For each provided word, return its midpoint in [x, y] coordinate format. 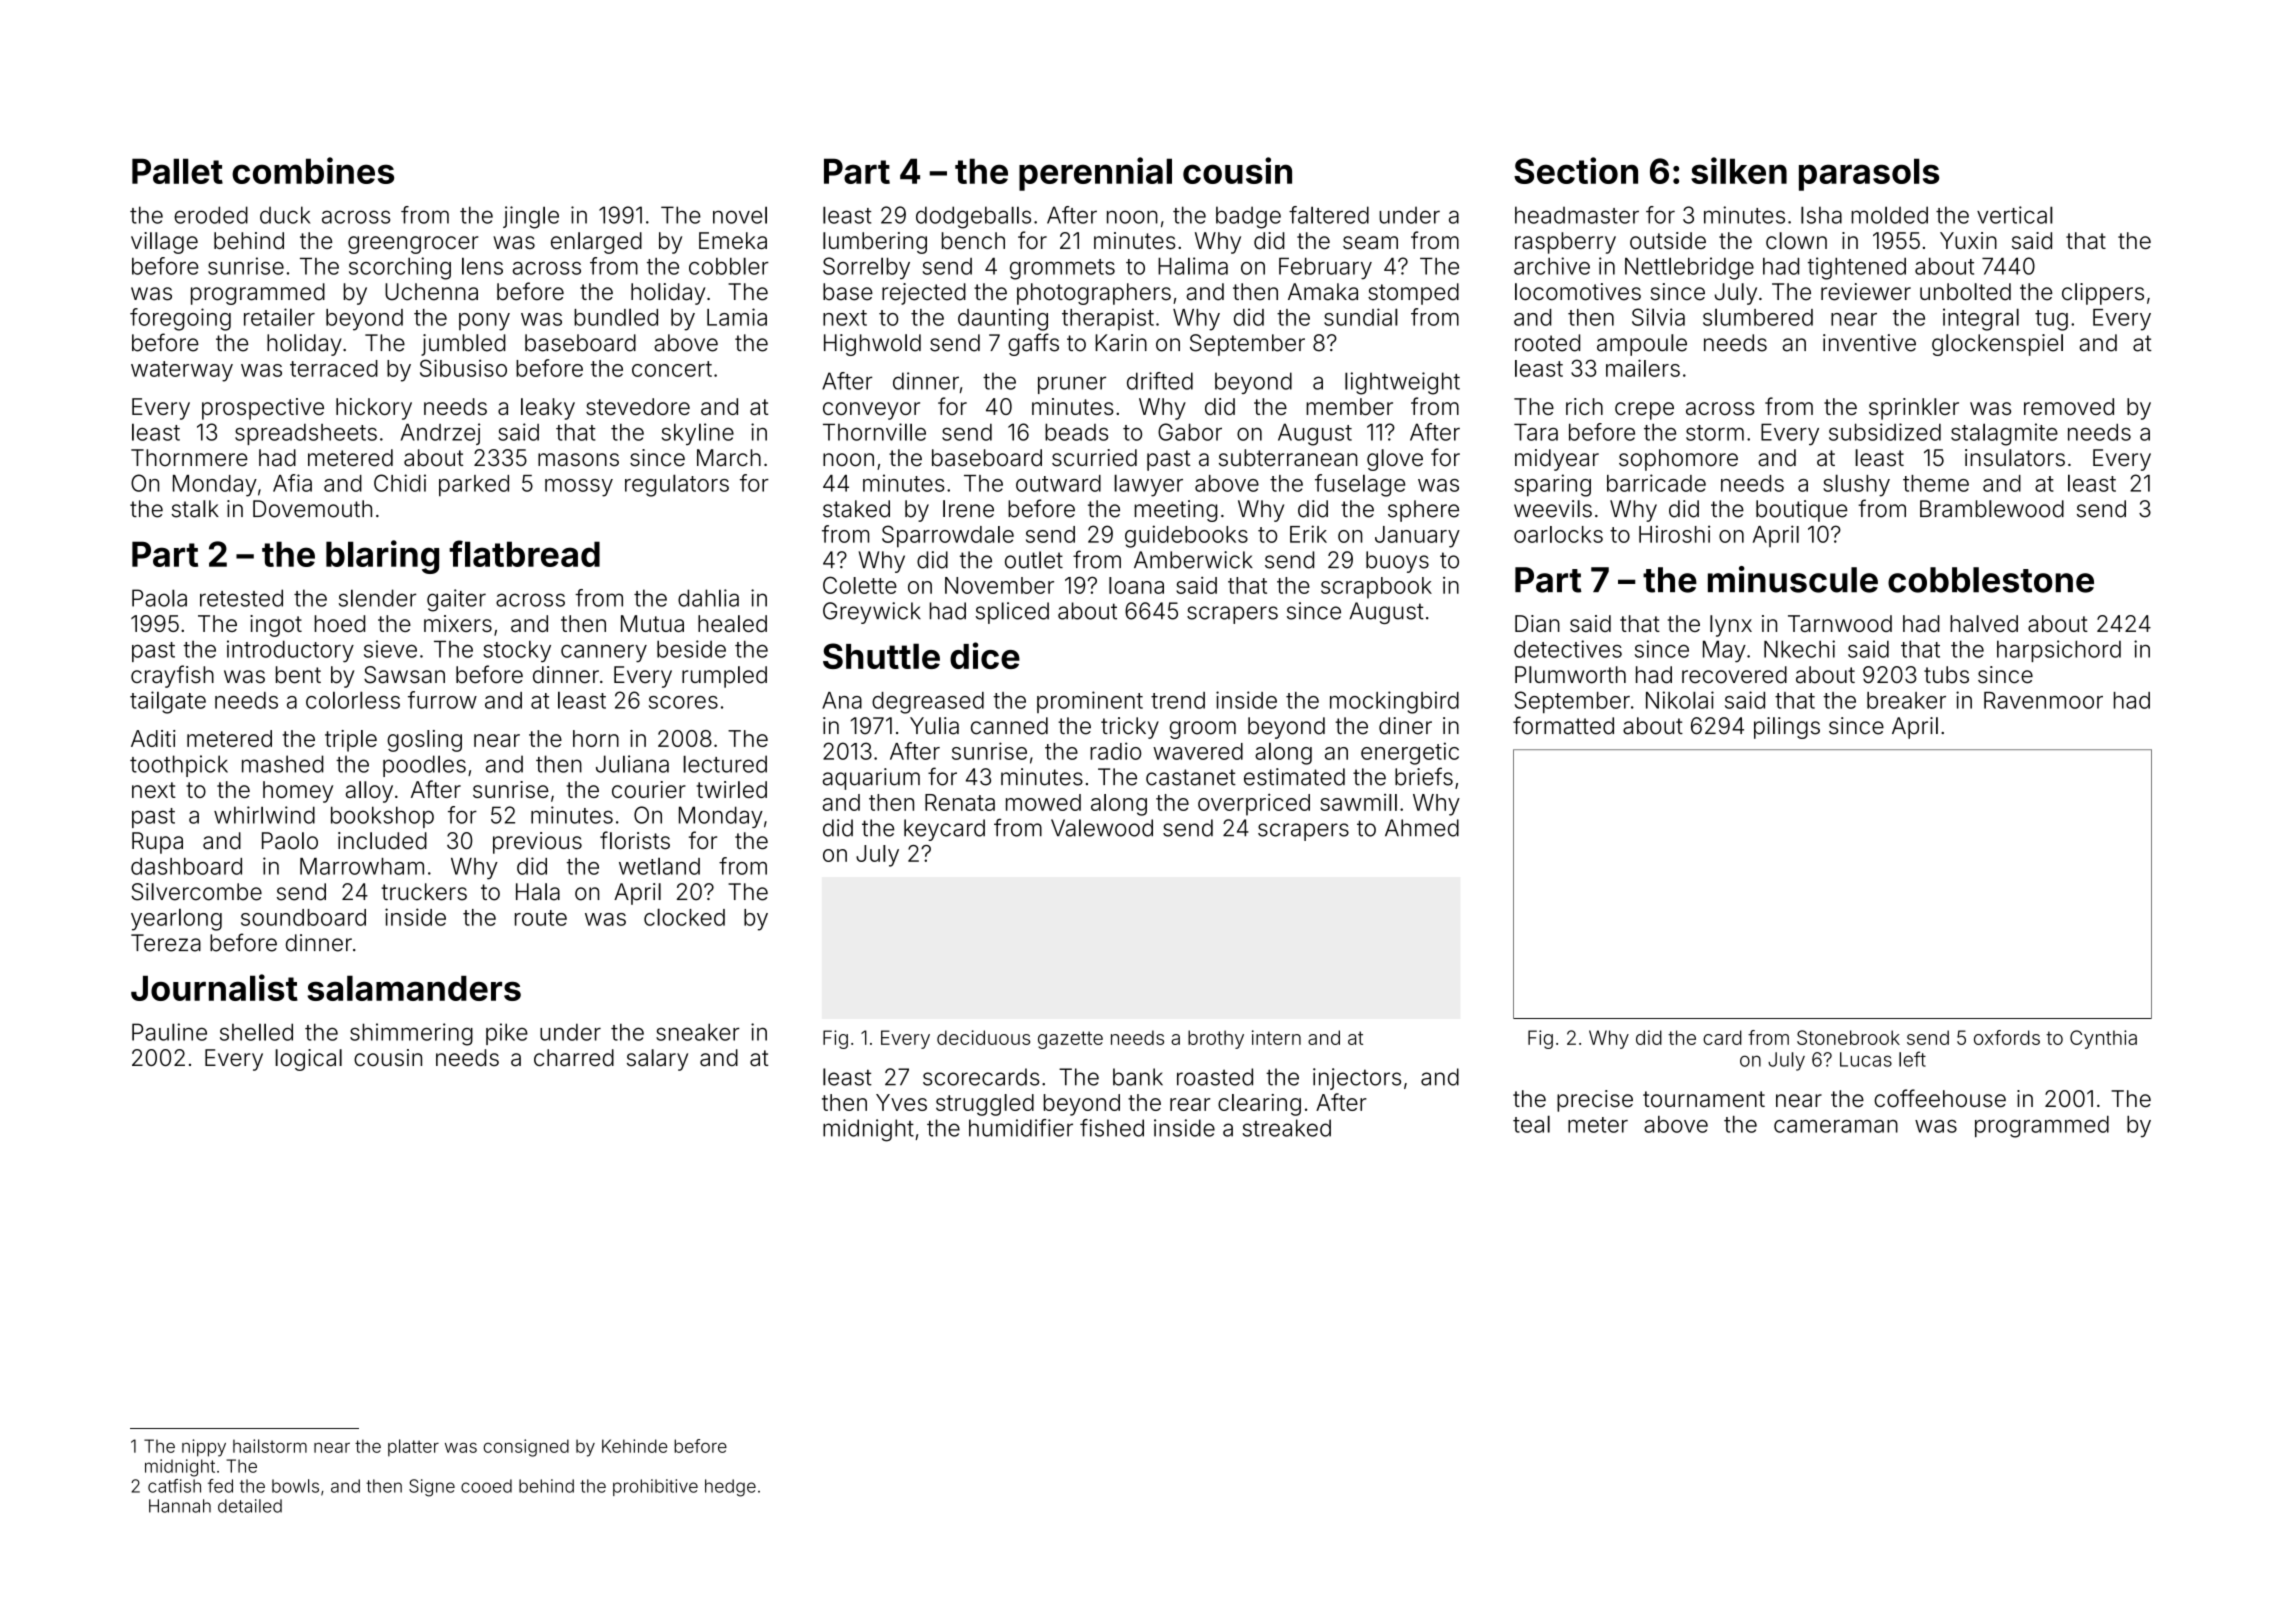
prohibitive [655, 1487]
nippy [204, 1448]
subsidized [1885, 432]
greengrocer [413, 245]
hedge [730, 1488]
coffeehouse [1940, 1098]
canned [1009, 726]
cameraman [1836, 1126]
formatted [1563, 725]
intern [1276, 1037]
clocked [684, 917]
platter [413, 1447]
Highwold [872, 345]
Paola [159, 598]
